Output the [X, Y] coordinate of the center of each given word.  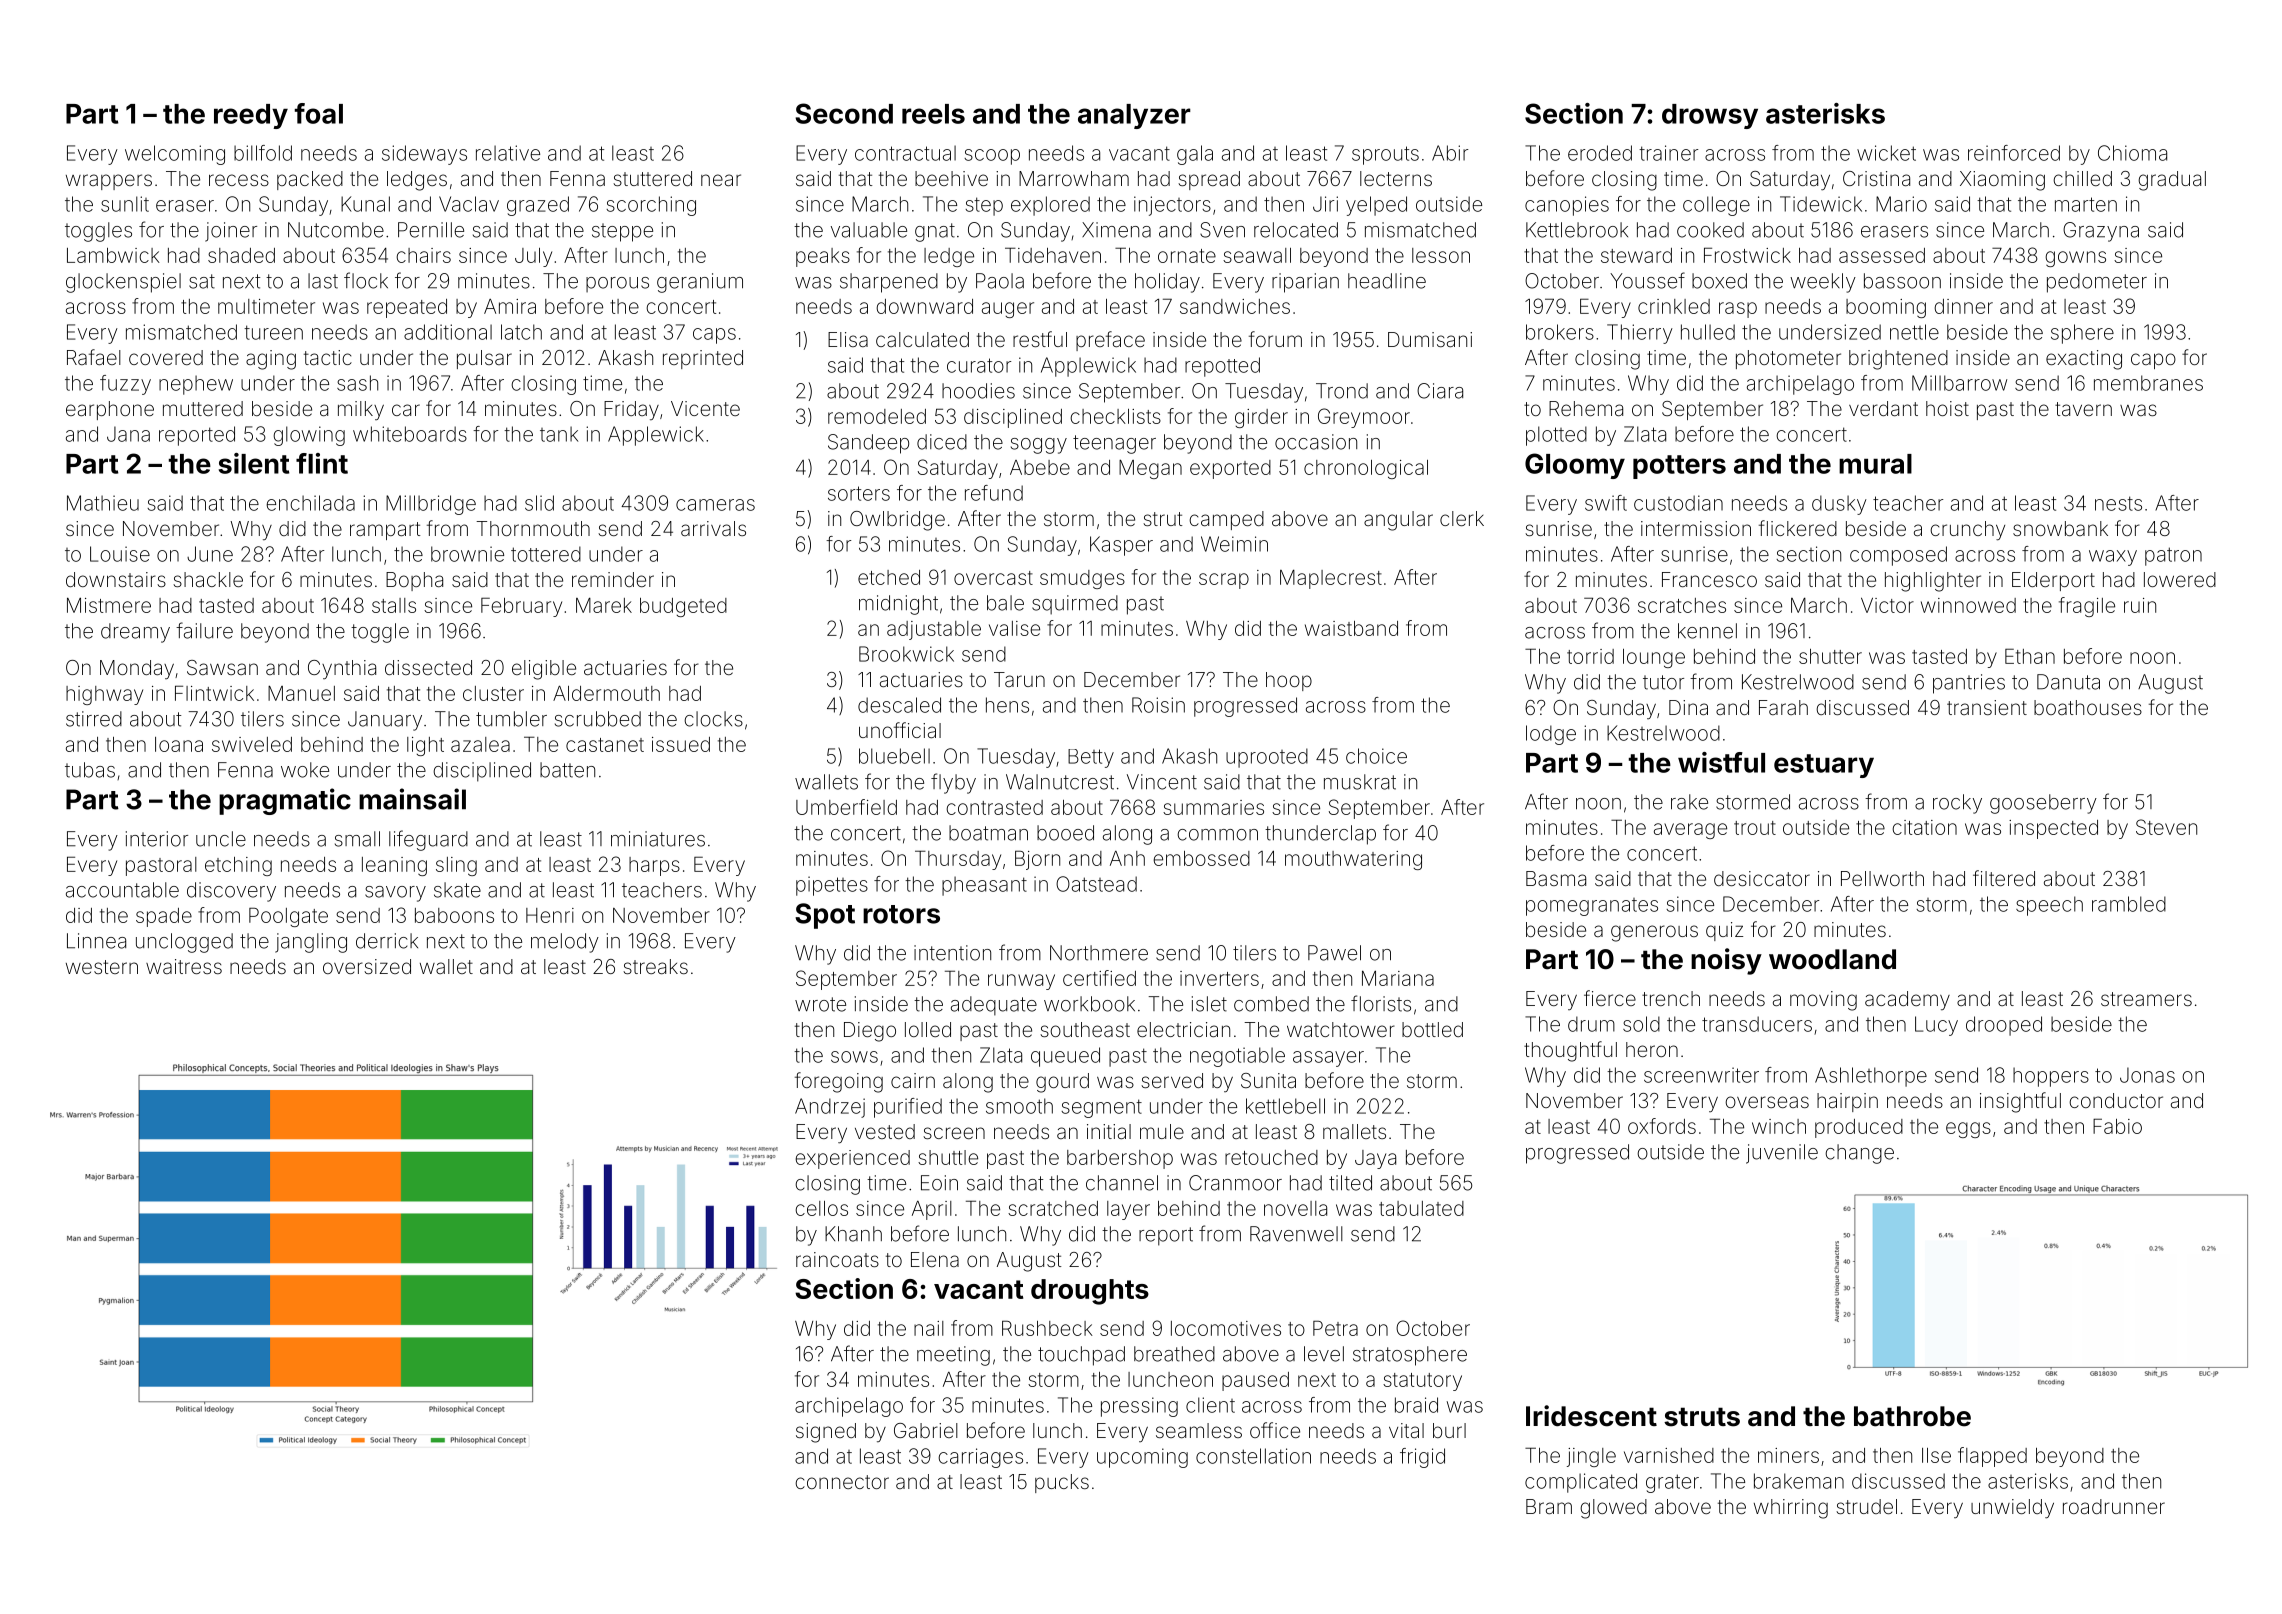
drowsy [1710, 116]
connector [842, 1482]
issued [681, 744]
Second [844, 113]
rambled [2129, 904]
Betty [1091, 758]
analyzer [1134, 116]
